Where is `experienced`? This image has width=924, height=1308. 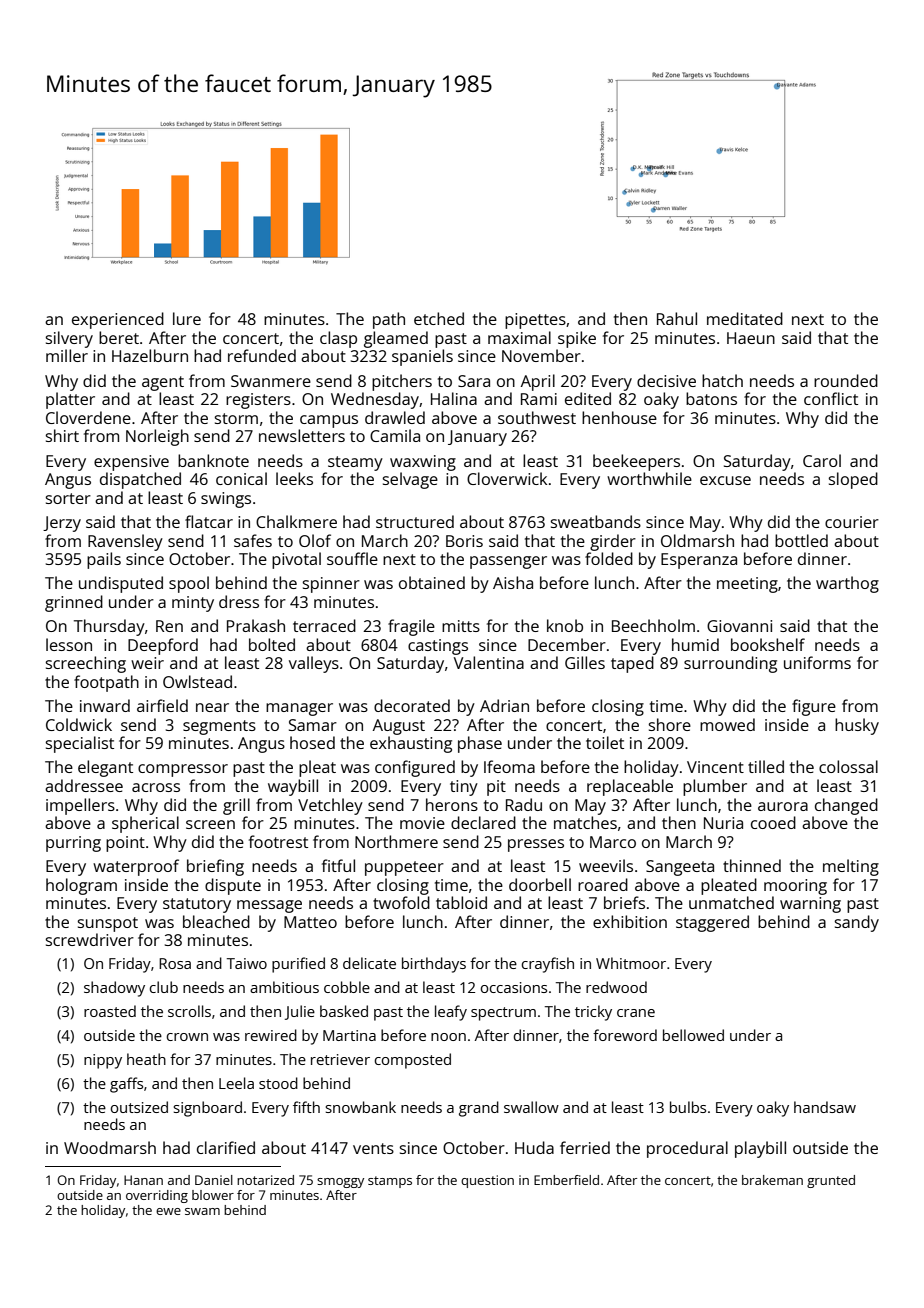 experienced is located at coordinates (118, 320).
